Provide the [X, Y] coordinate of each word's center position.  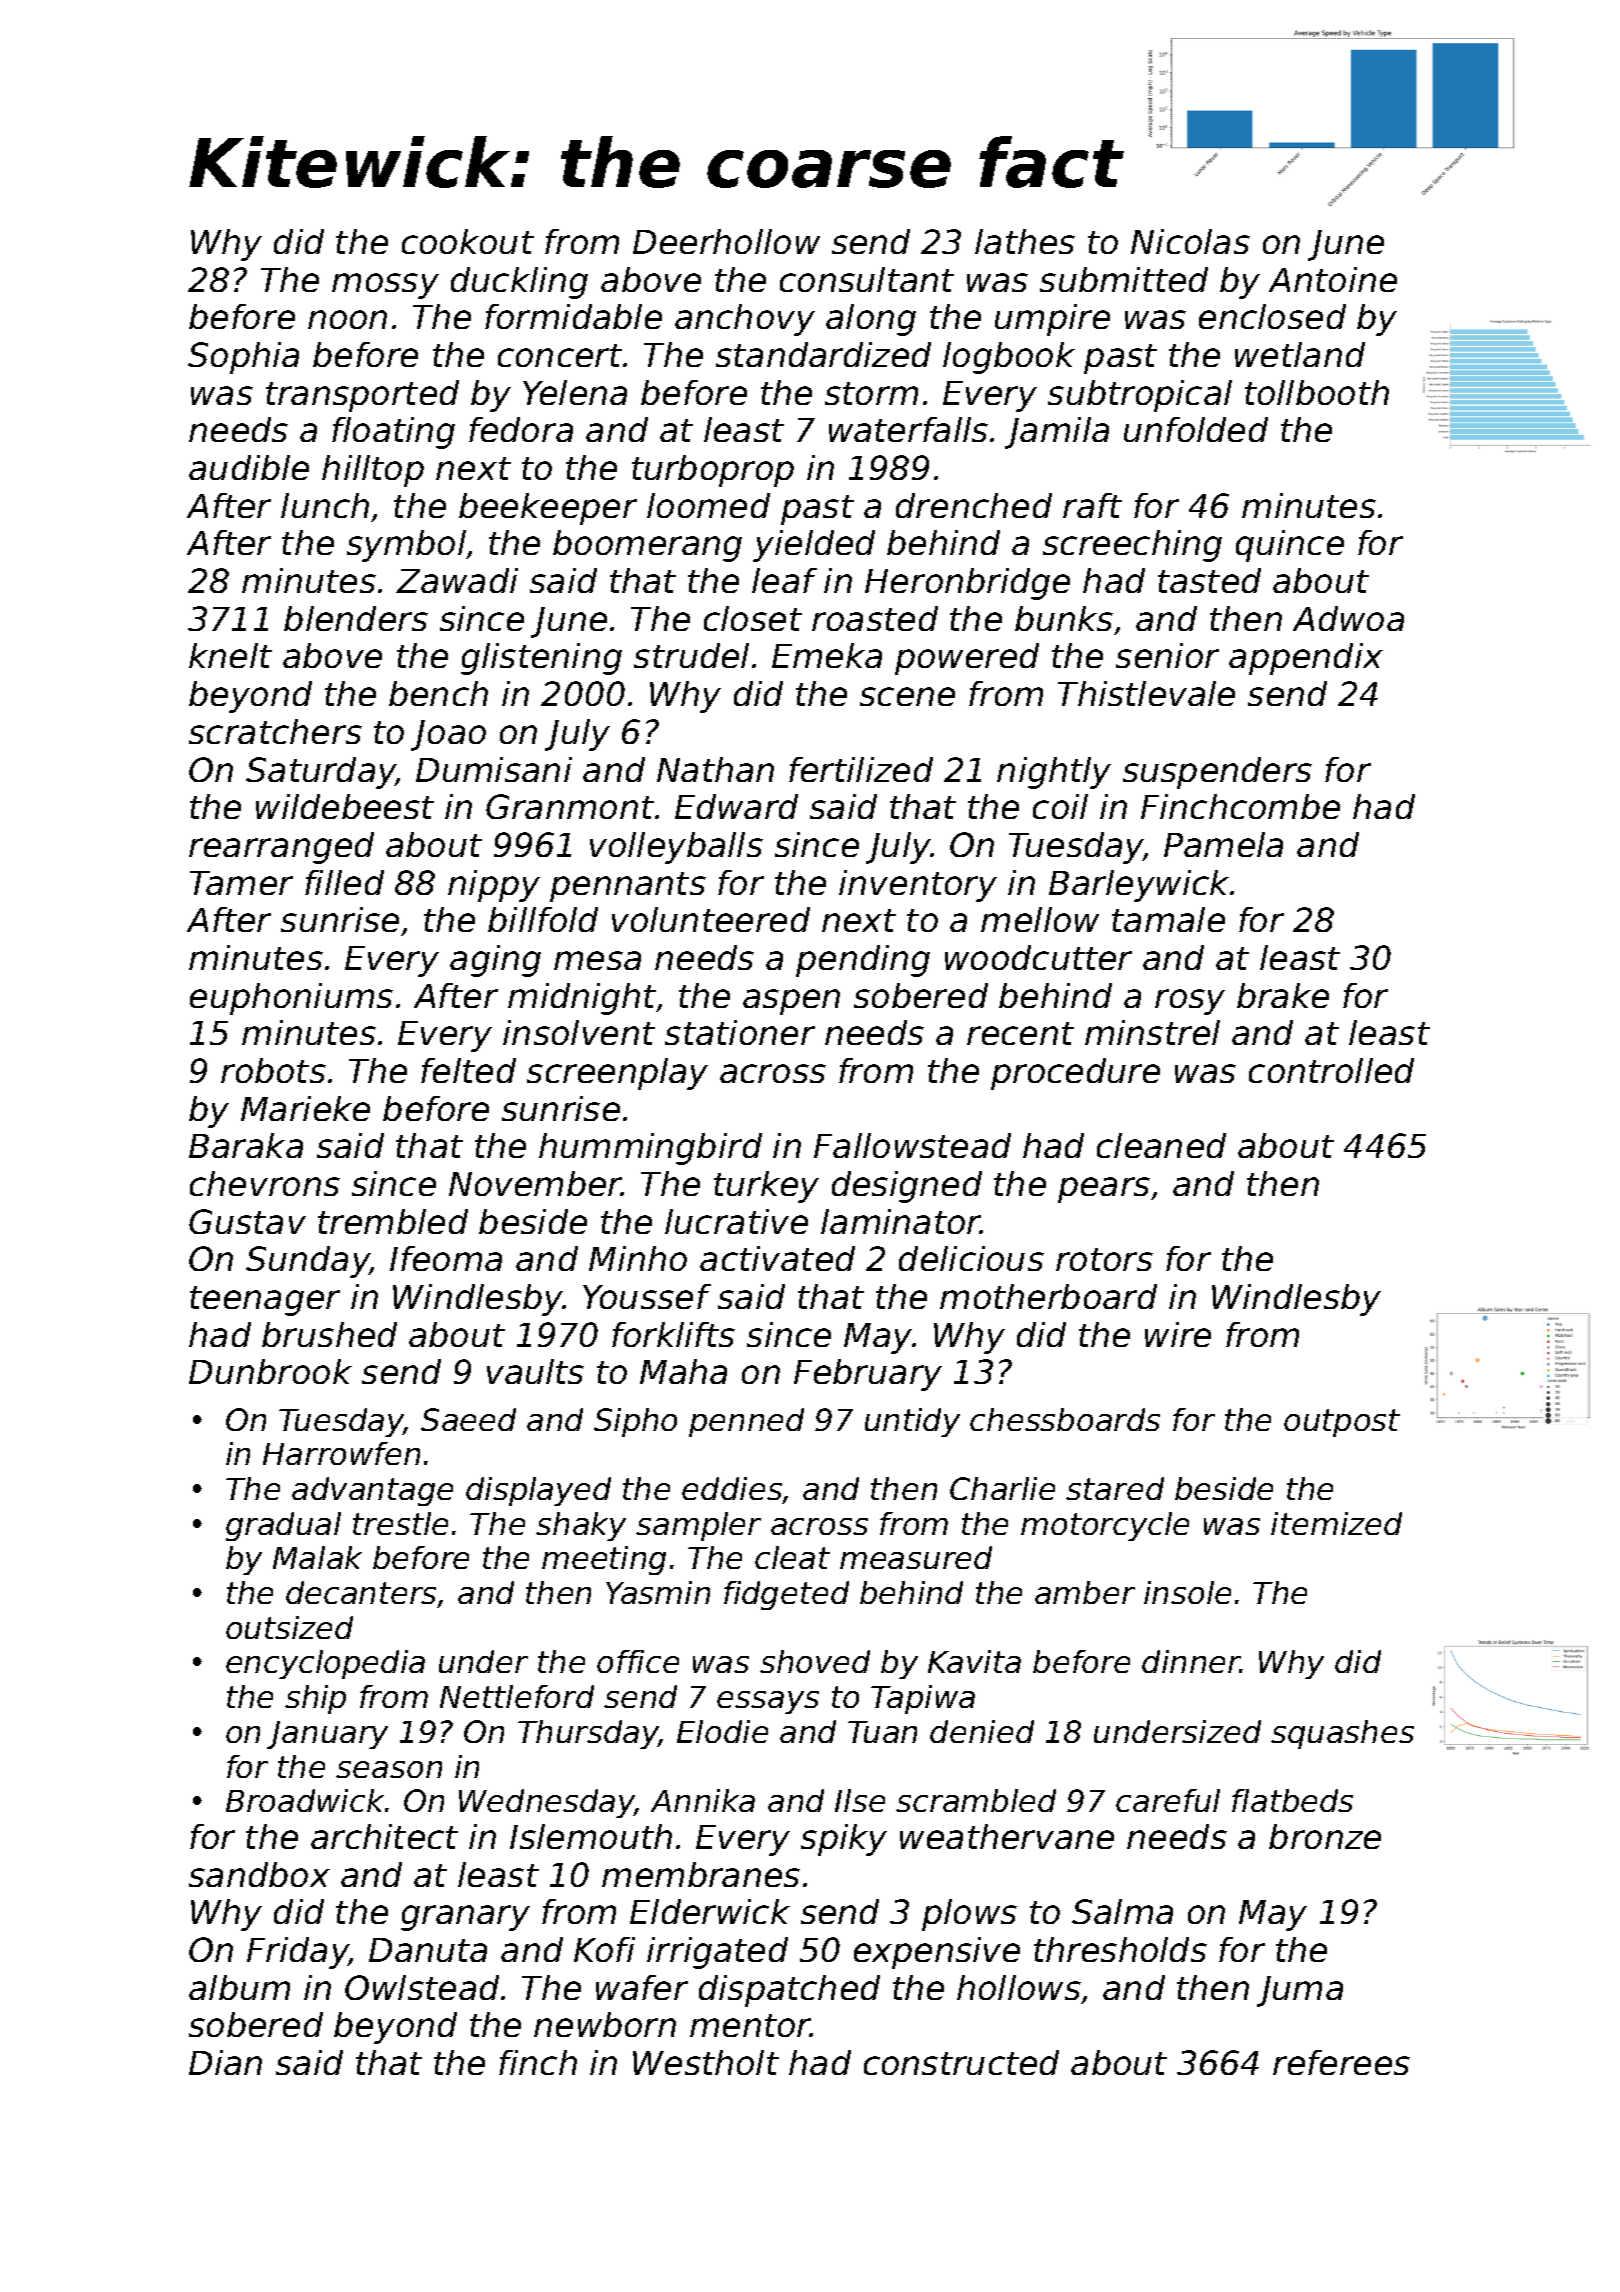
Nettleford [517, 1696]
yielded [814, 546]
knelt [230, 655]
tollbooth [1317, 392]
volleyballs [676, 848]
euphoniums [291, 999]
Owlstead [422, 1987]
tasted [1209, 580]
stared [1115, 1488]
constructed [961, 2062]
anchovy [745, 320]
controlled [1331, 1070]
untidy [912, 1422]
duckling [519, 283]
